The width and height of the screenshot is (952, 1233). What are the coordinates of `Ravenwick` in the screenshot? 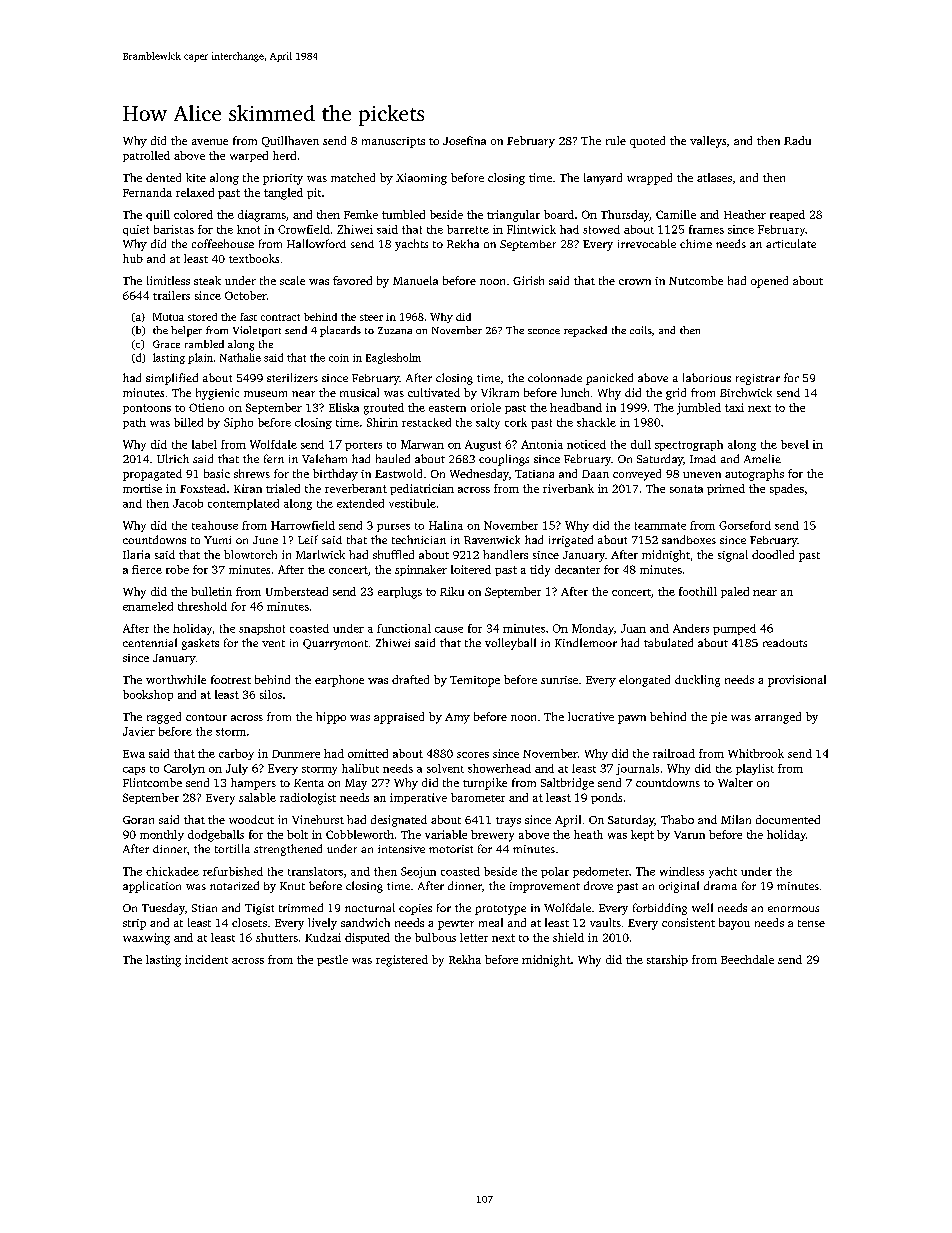 It's located at (492, 539).
